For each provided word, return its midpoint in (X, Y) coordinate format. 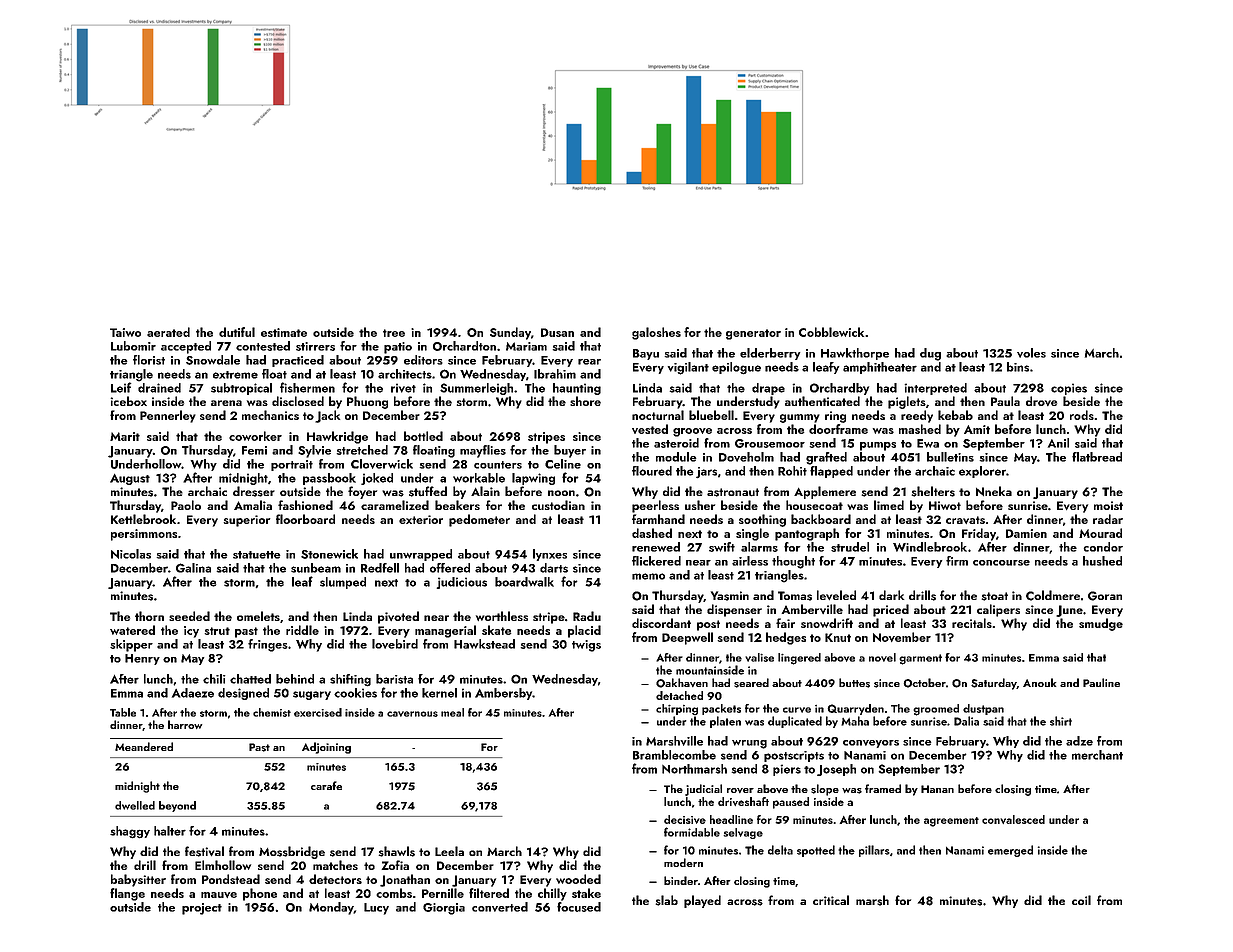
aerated (168, 332)
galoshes (656, 333)
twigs (586, 646)
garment (920, 659)
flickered (656, 561)
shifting (350, 680)
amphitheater (880, 368)
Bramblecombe (674, 755)
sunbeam (316, 568)
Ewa (928, 443)
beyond (177, 806)
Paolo (186, 505)
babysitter (138, 880)
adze (1079, 741)
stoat (994, 596)
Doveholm (746, 457)
